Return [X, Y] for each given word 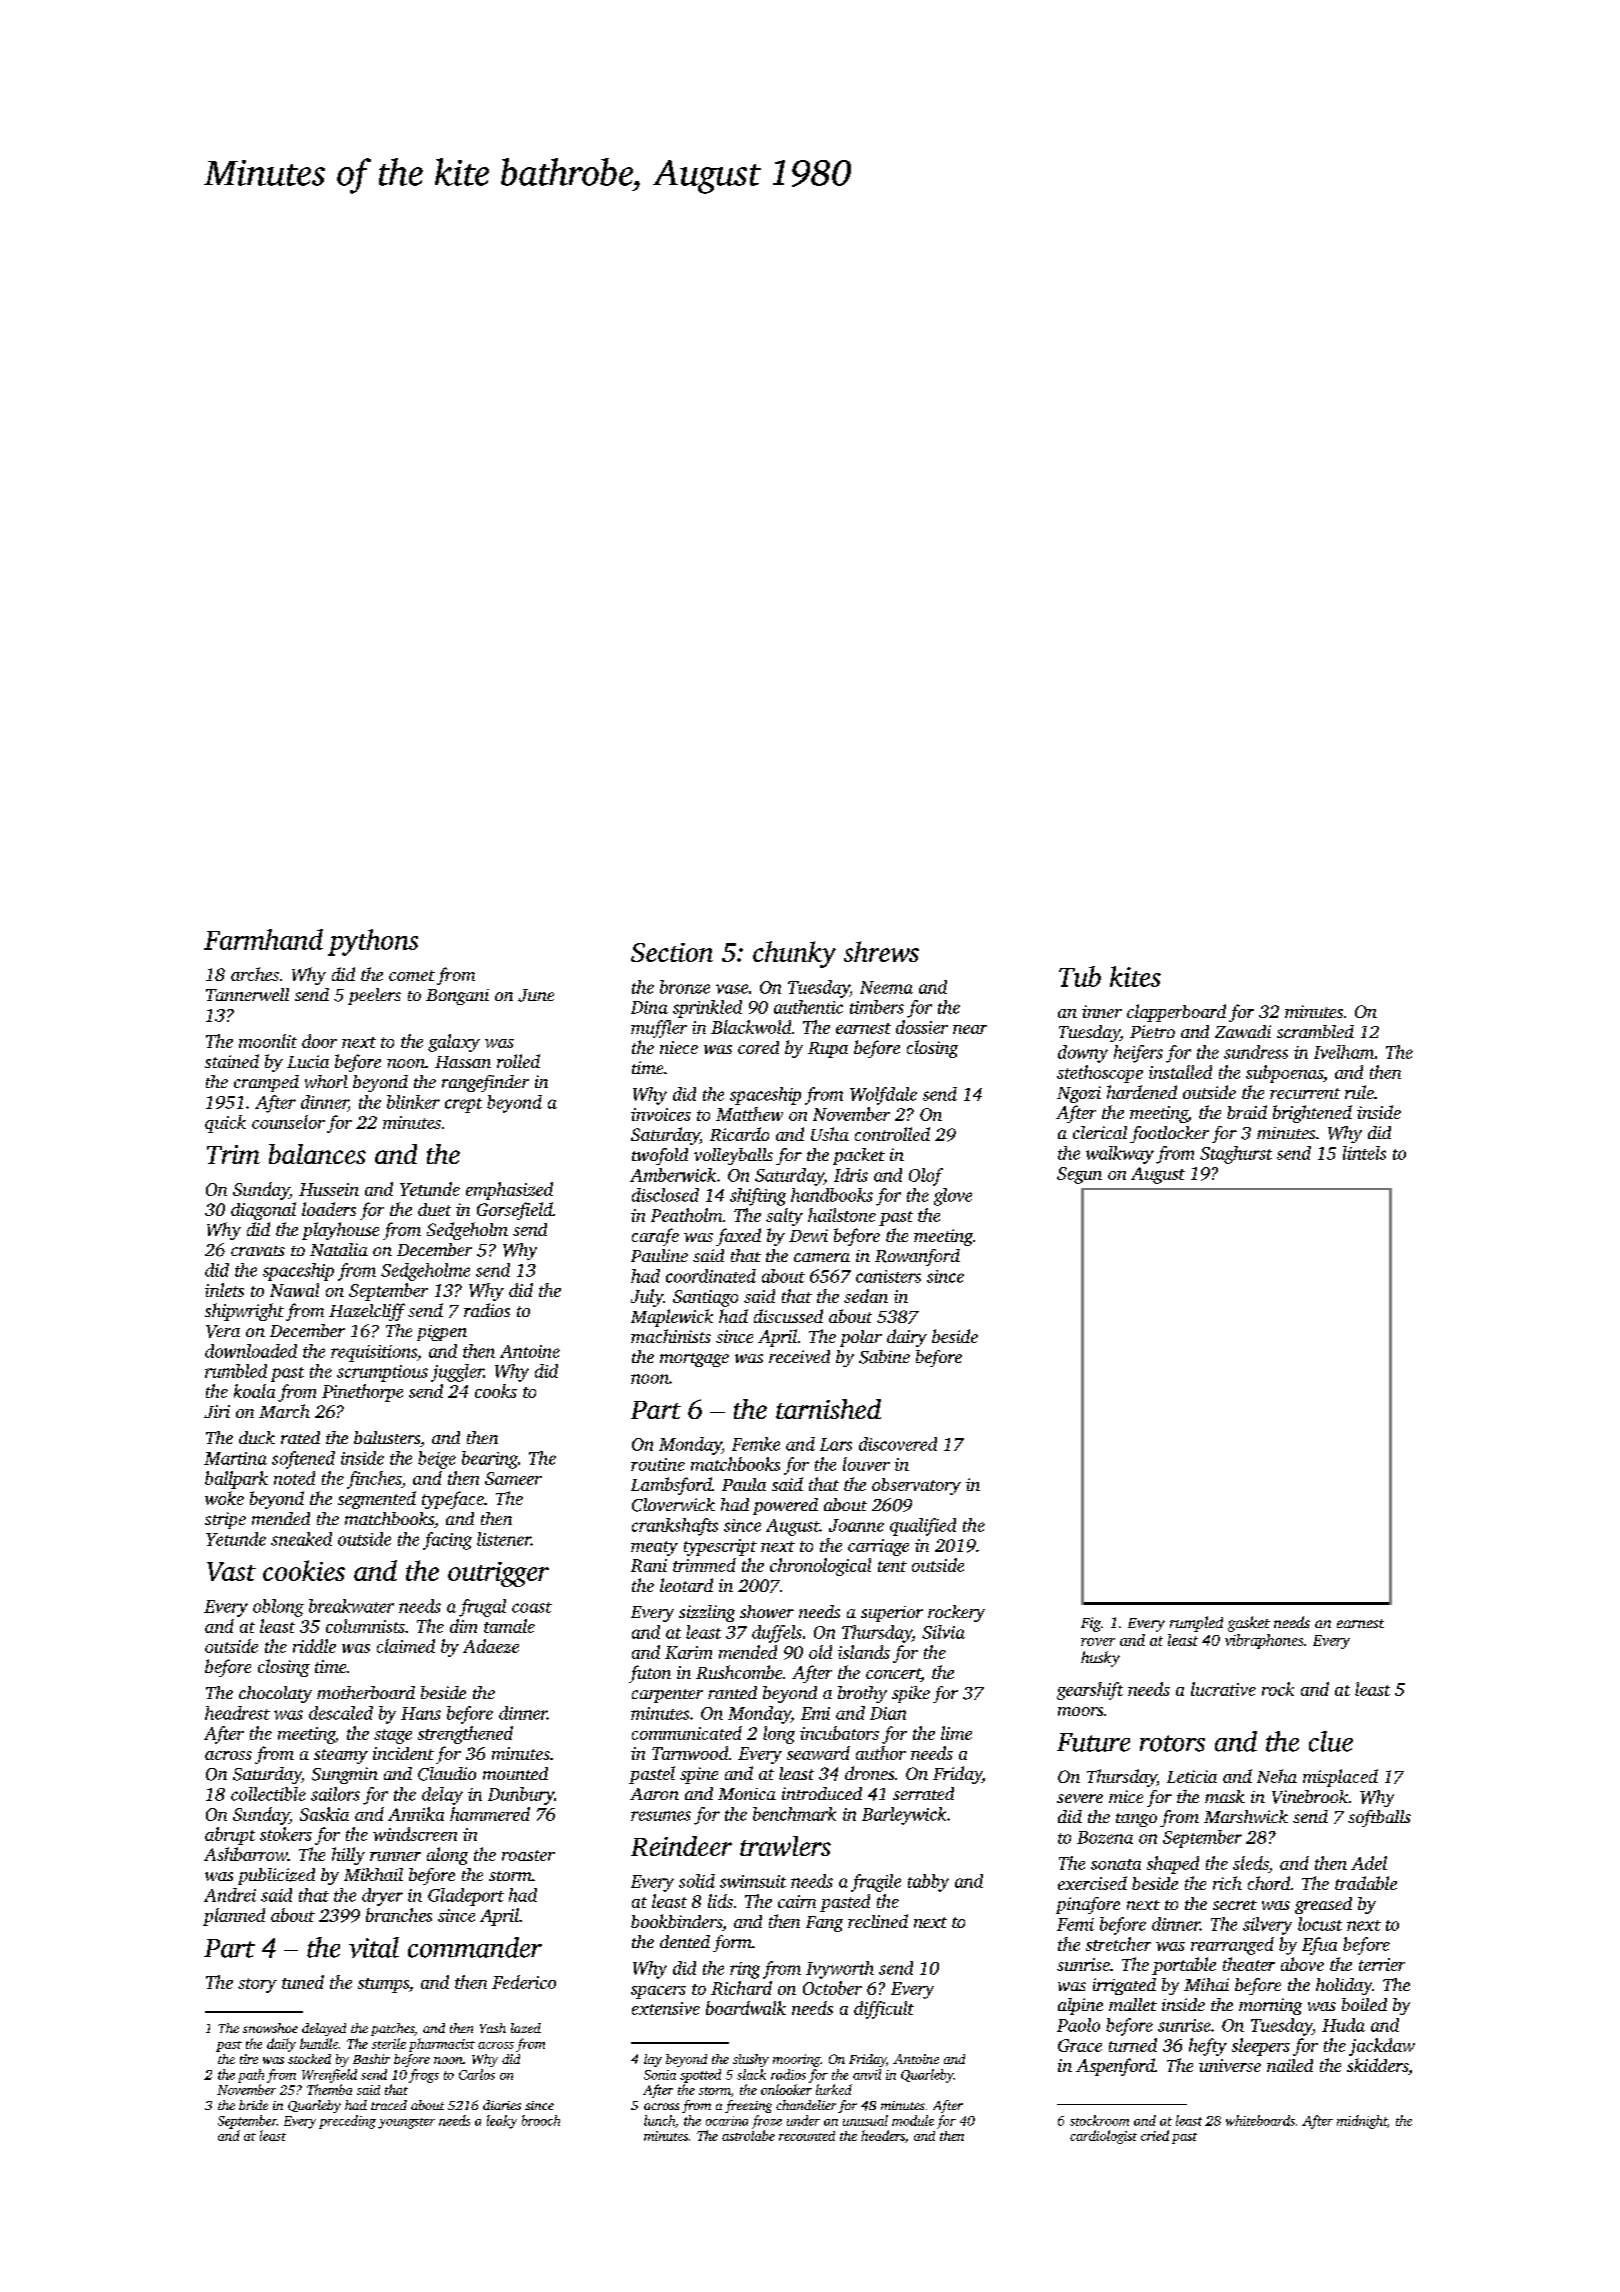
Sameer [513, 1478]
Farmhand [263, 939]
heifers [1138, 1054]
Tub [1080, 976]
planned [234, 1917]
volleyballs [733, 1156]
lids [720, 1901]
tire [249, 2059]
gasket [1249, 1624]
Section [672, 952]
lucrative [1223, 1689]
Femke [756, 1444]
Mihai [1206, 1984]
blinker [413, 1102]
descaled [341, 1713]
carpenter [667, 1696]
